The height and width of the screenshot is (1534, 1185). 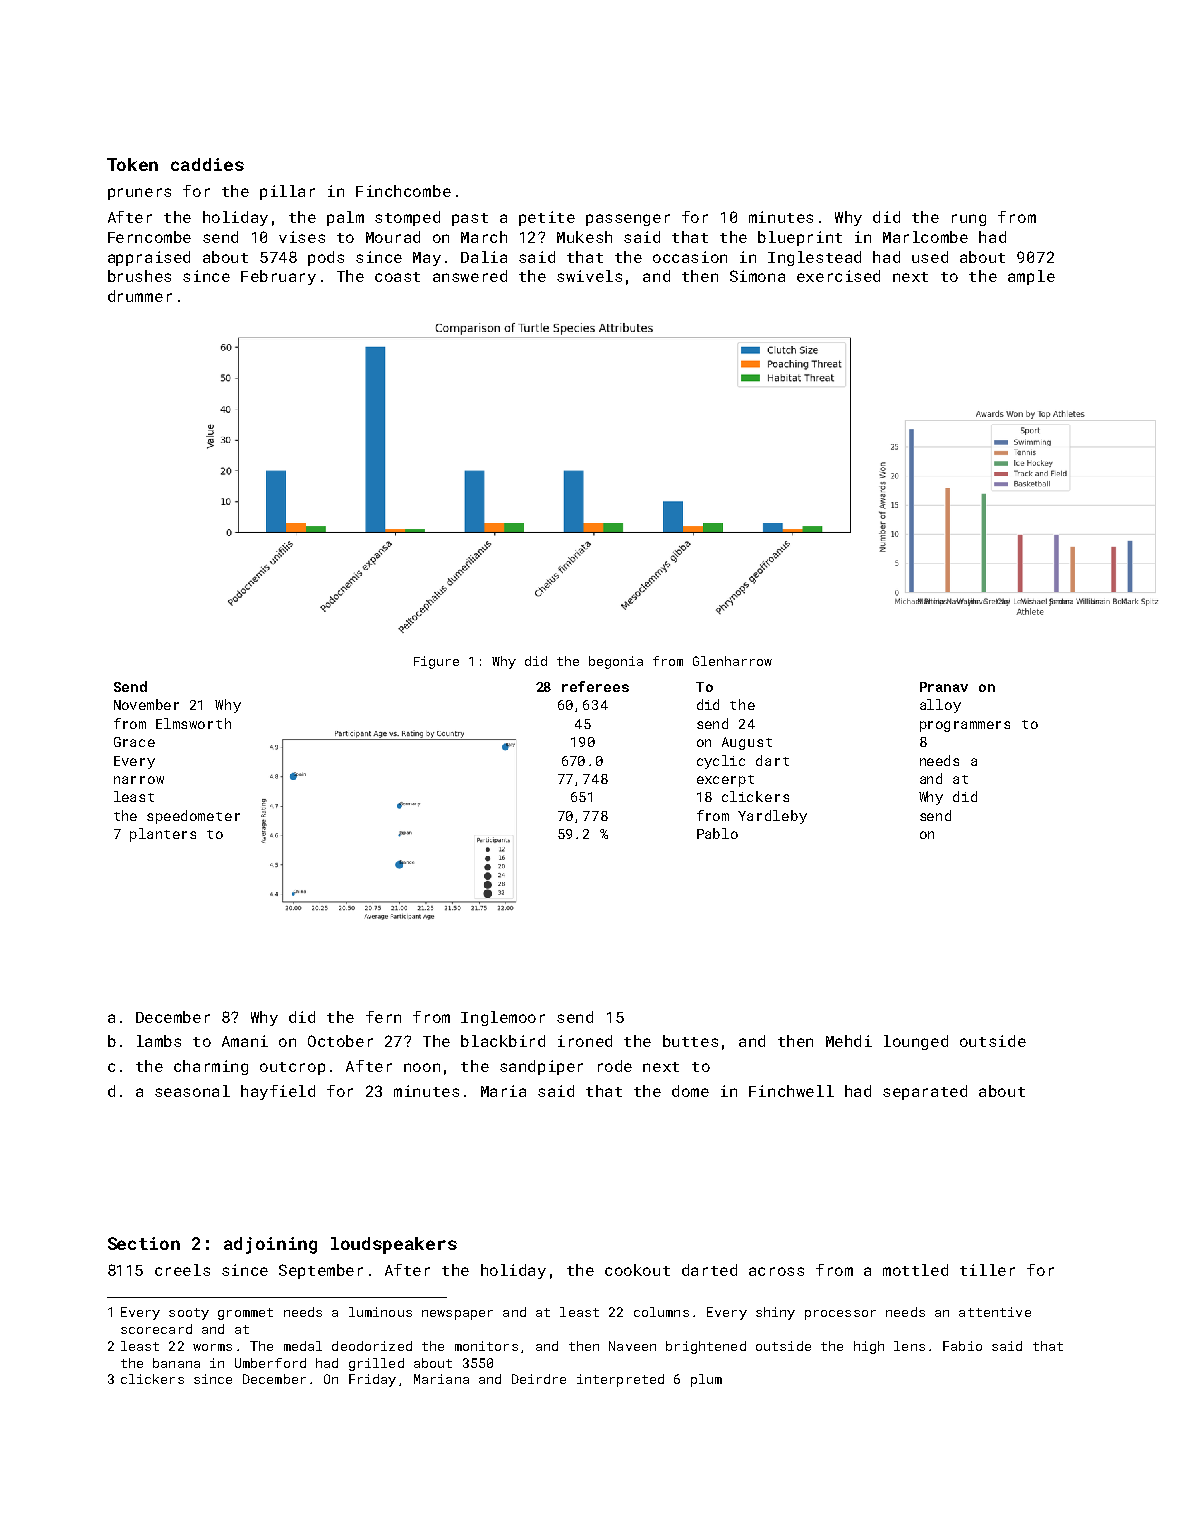 I want to click on Figure, so click(x=436, y=662).
